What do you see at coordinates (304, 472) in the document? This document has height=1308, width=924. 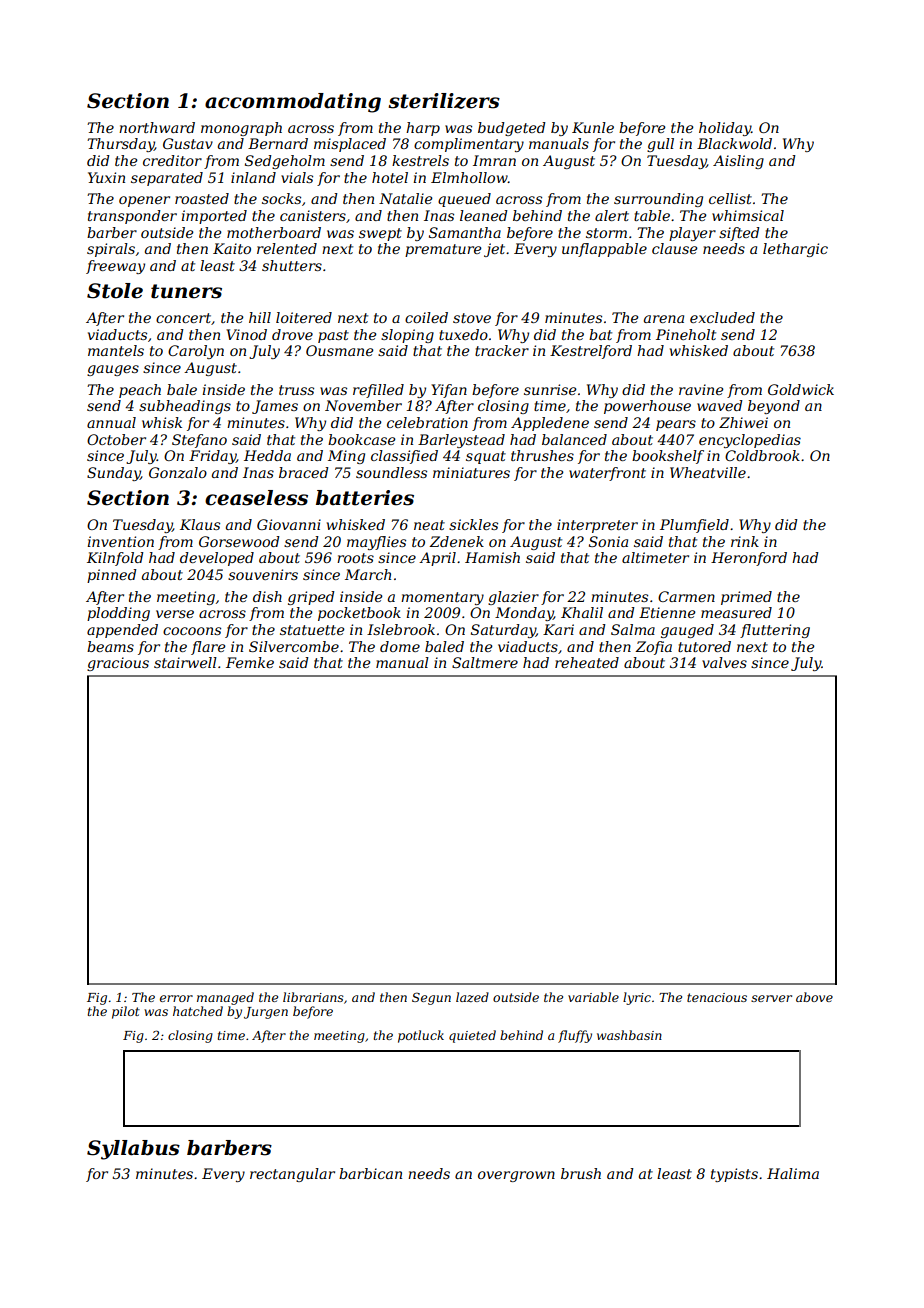 I see `braced` at bounding box center [304, 472].
